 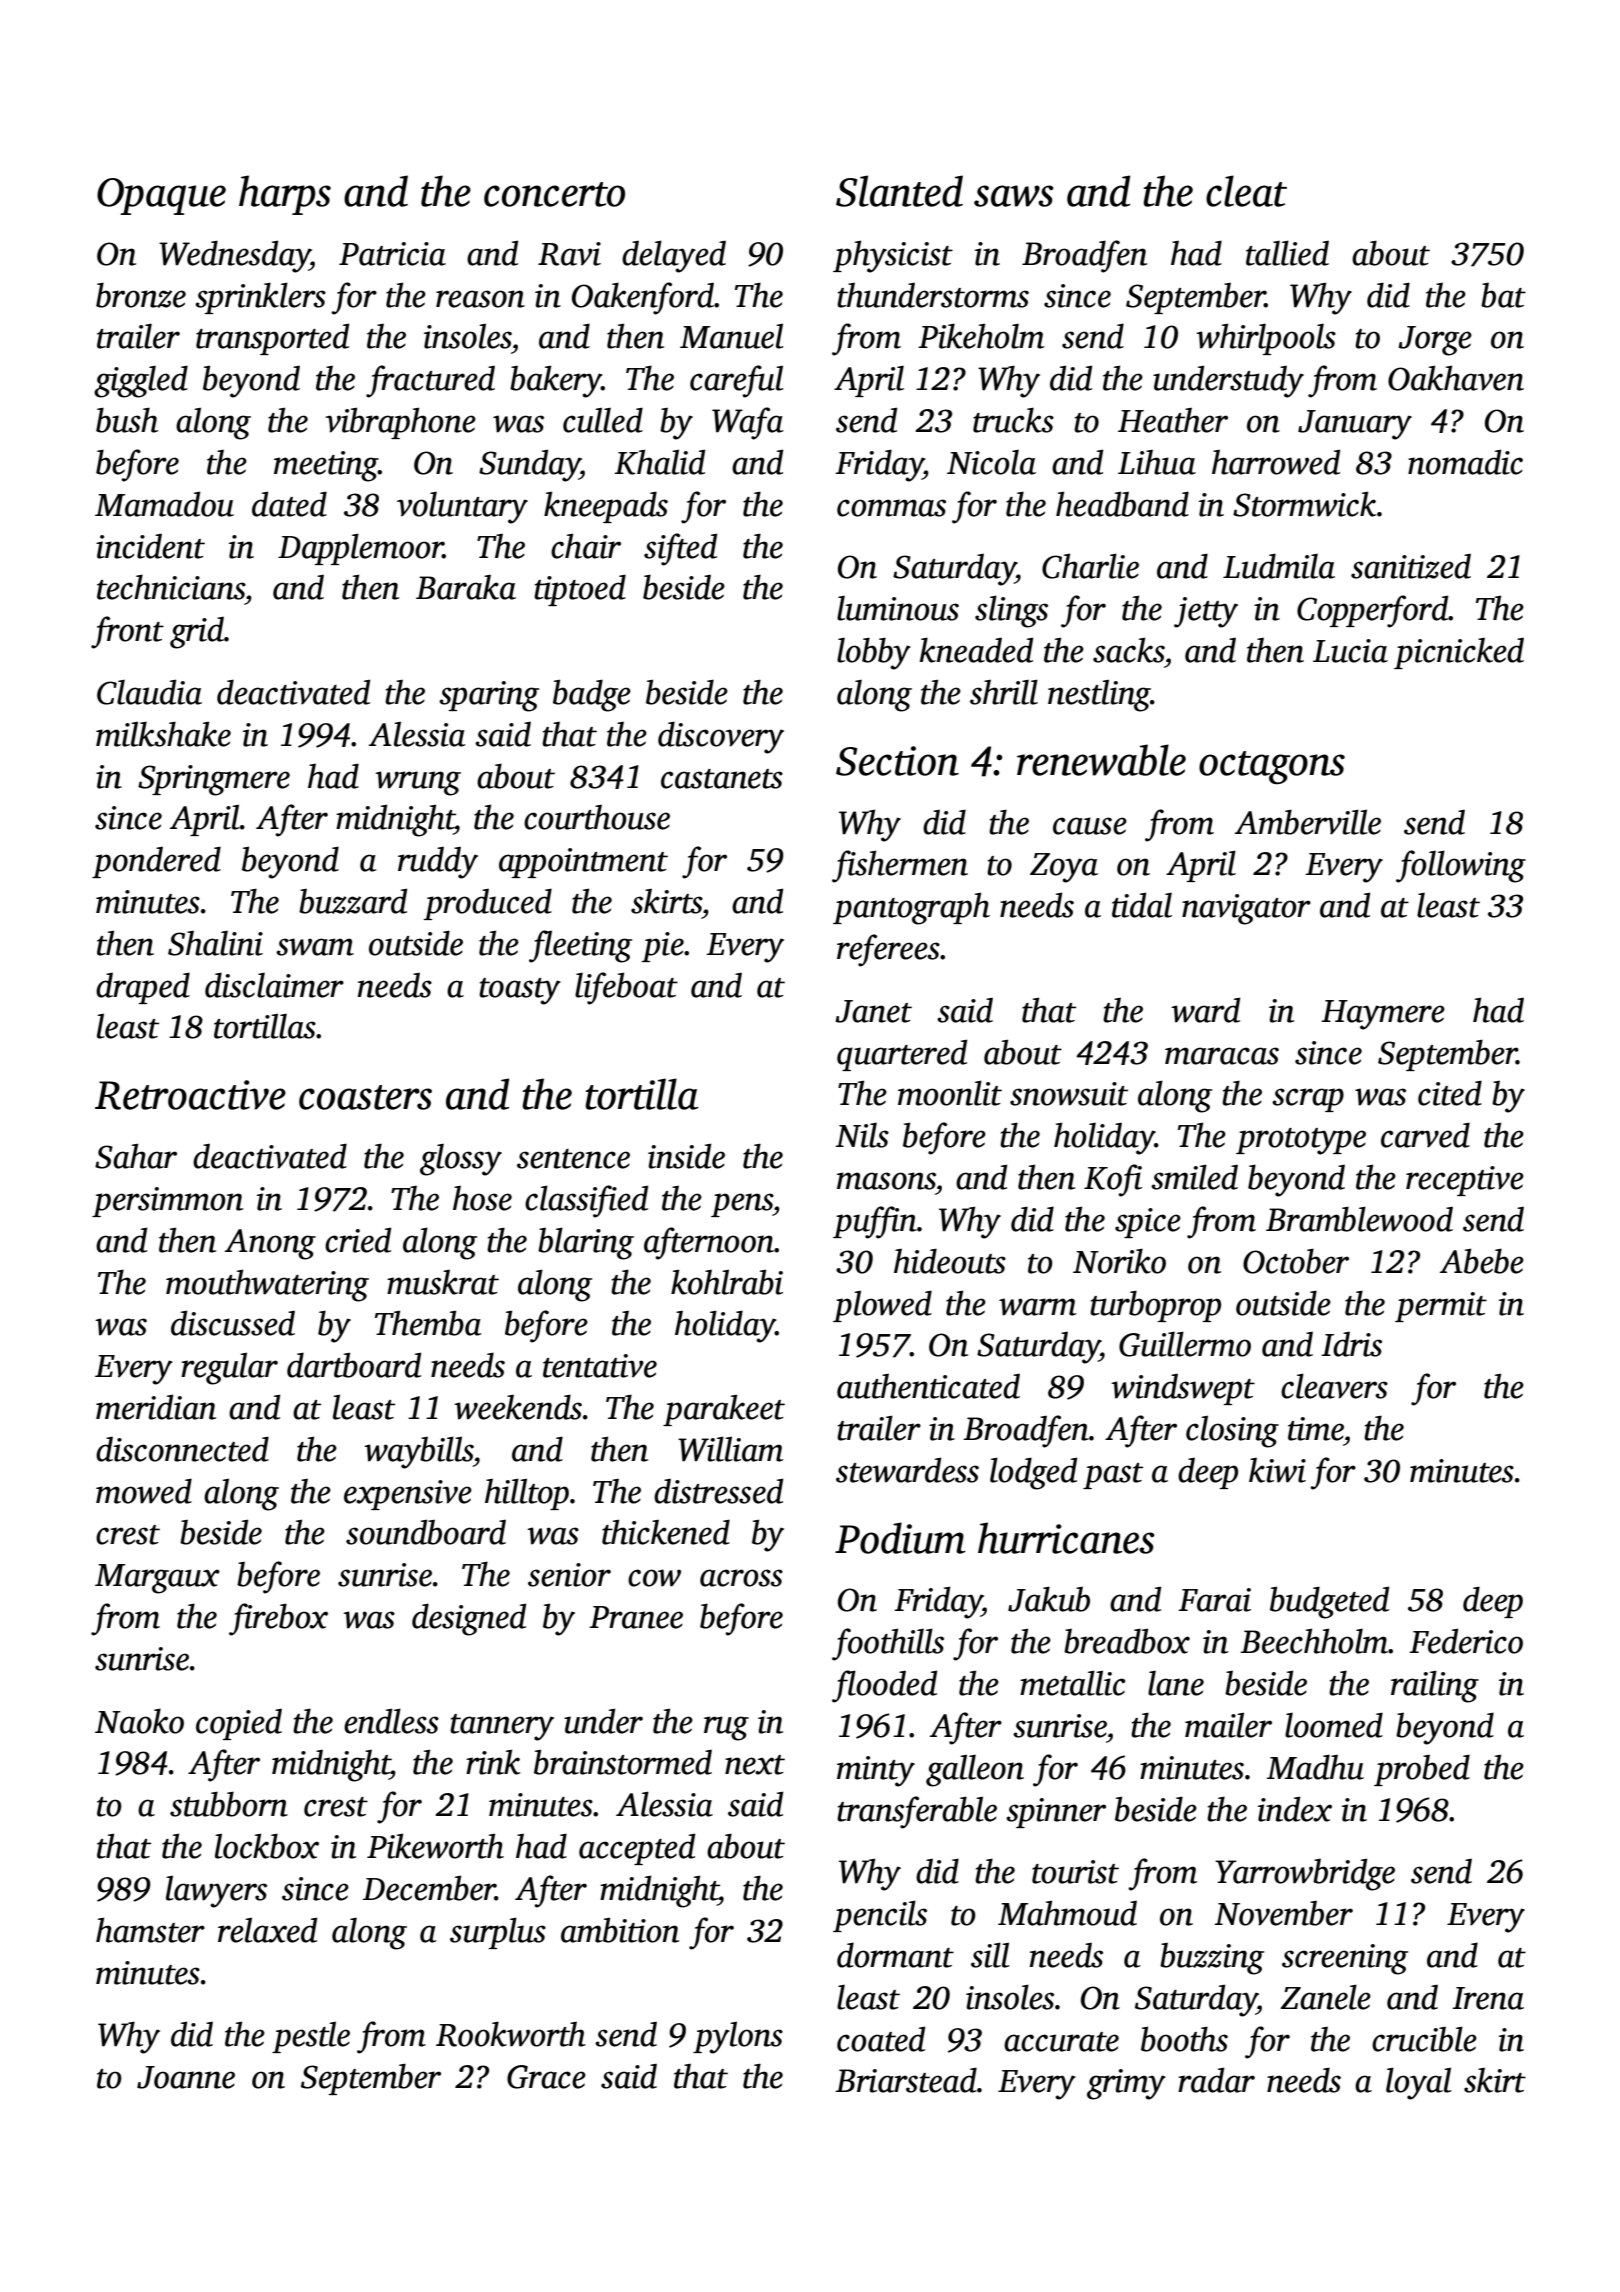 What do you see at coordinates (898, 608) in the page?
I see `luminous` at bounding box center [898, 608].
